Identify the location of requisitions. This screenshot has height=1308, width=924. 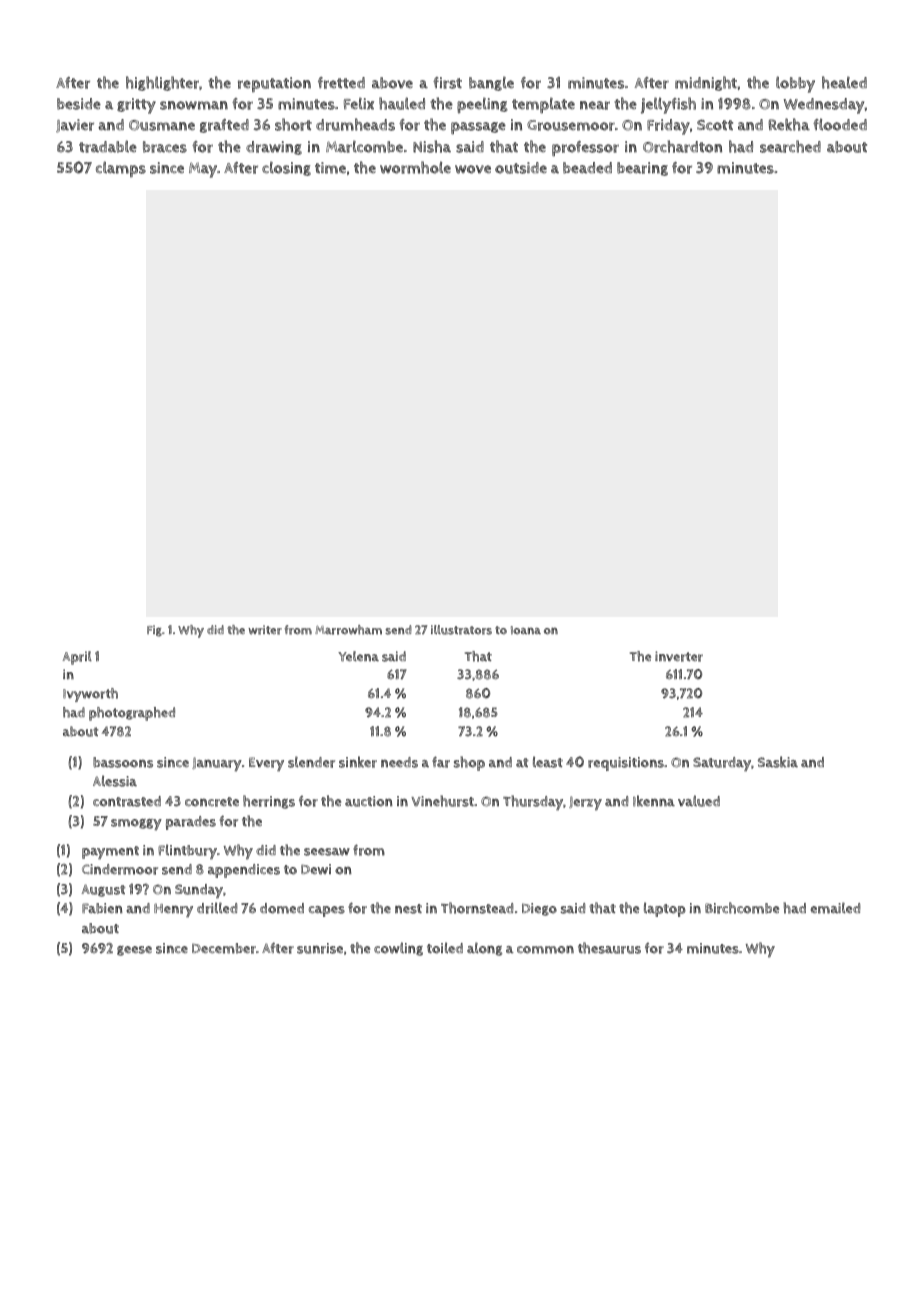
(626, 764).
